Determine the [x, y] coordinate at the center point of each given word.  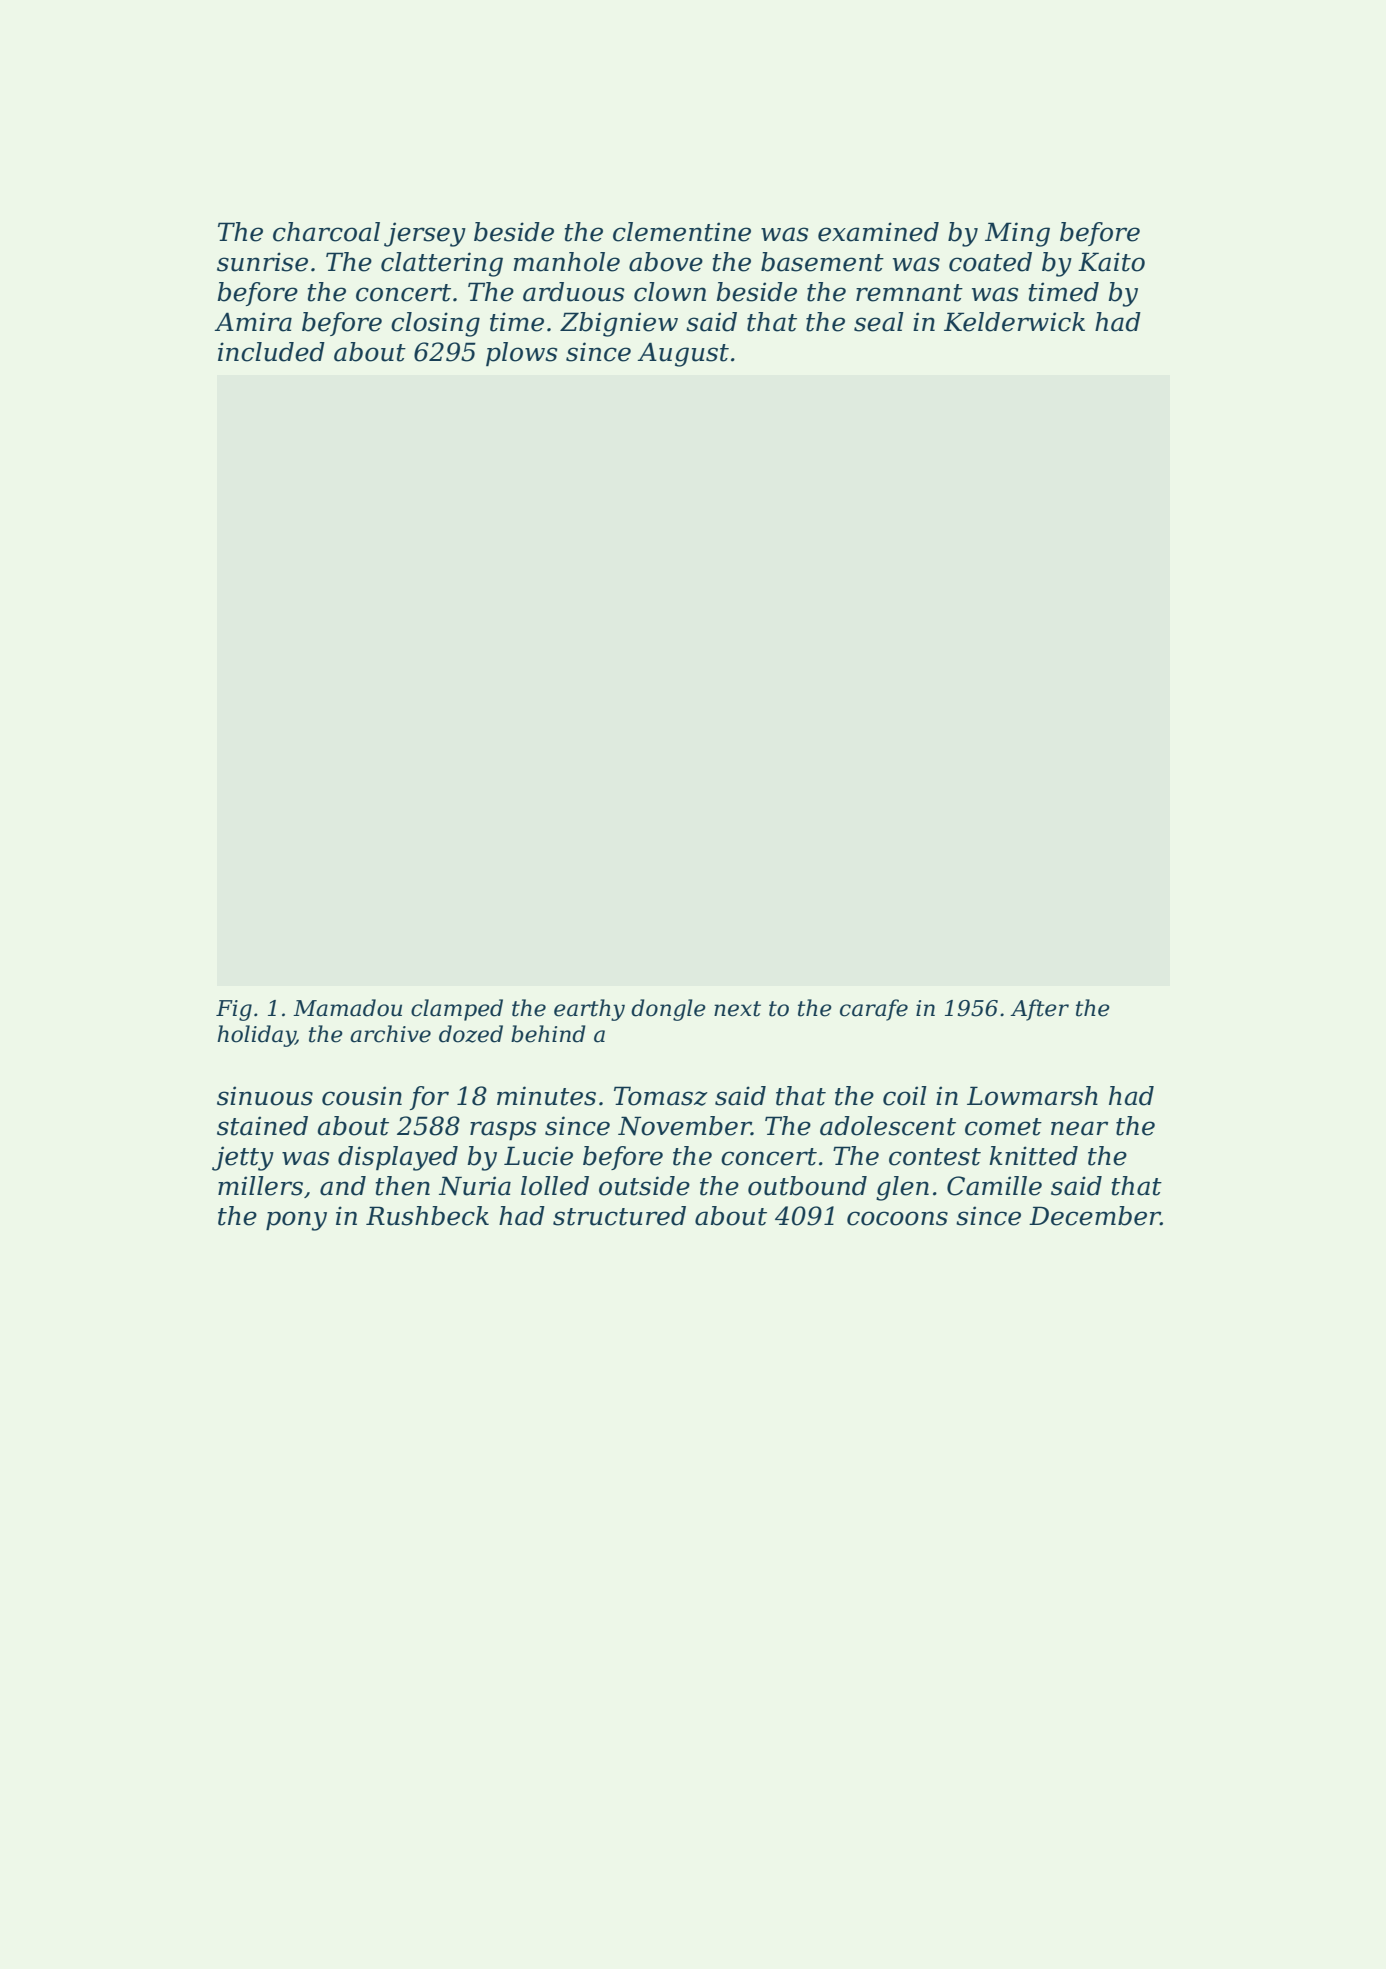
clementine [682, 232]
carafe [874, 1010]
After [1039, 1010]
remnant [909, 293]
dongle [668, 1010]
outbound [807, 1186]
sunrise [262, 262]
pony [296, 1221]
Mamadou [347, 1008]
